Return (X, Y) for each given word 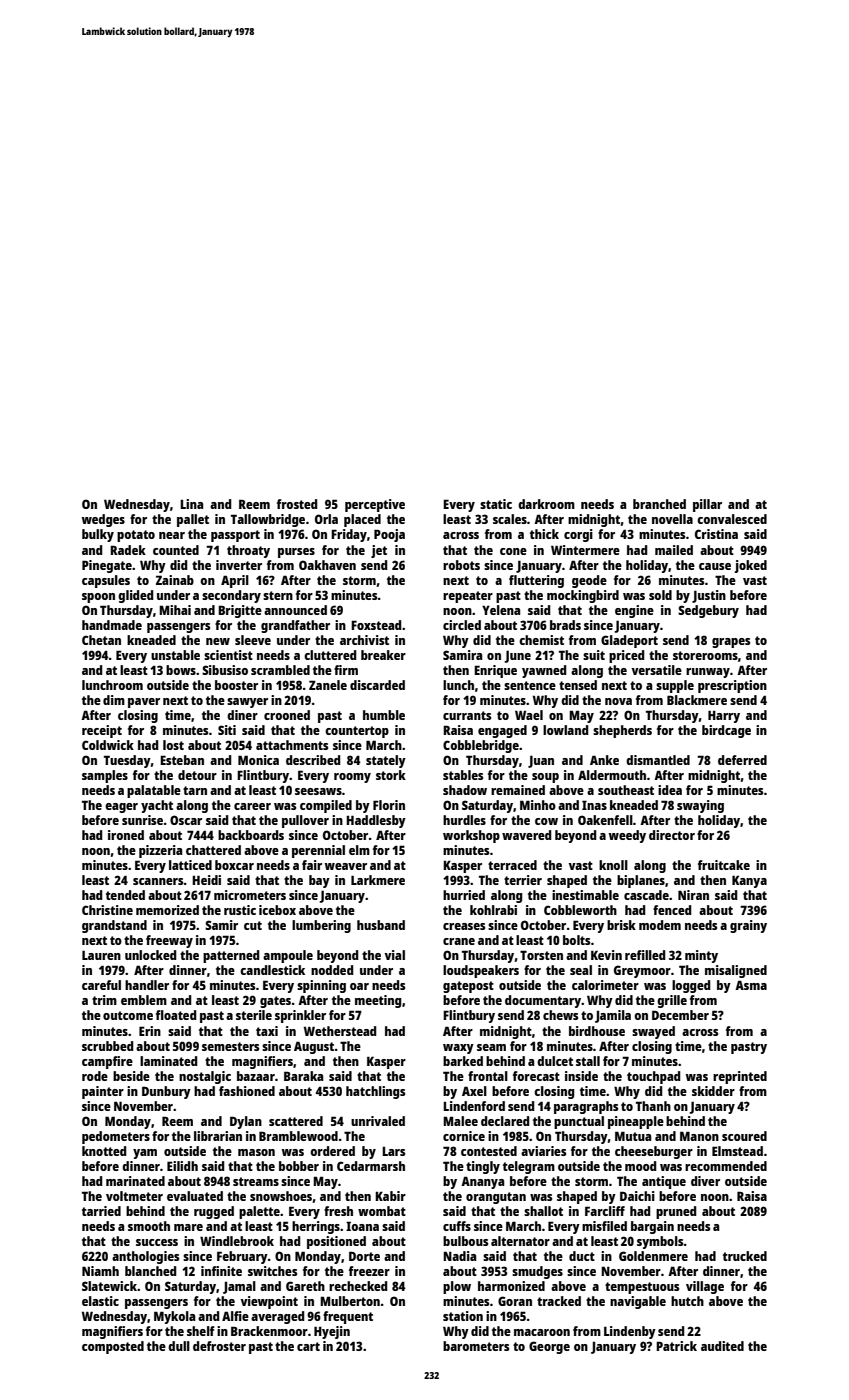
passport (235, 536)
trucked (745, 1256)
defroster (219, 1346)
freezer (369, 1271)
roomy (352, 778)
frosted (297, 504)
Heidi (206, 880)
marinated (135, 1181)
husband (381, 925)
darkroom (546, 504)
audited (722, 1346)
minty (701, 956)
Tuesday (127, 761)
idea (670, 790)
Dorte (364, 1256)
